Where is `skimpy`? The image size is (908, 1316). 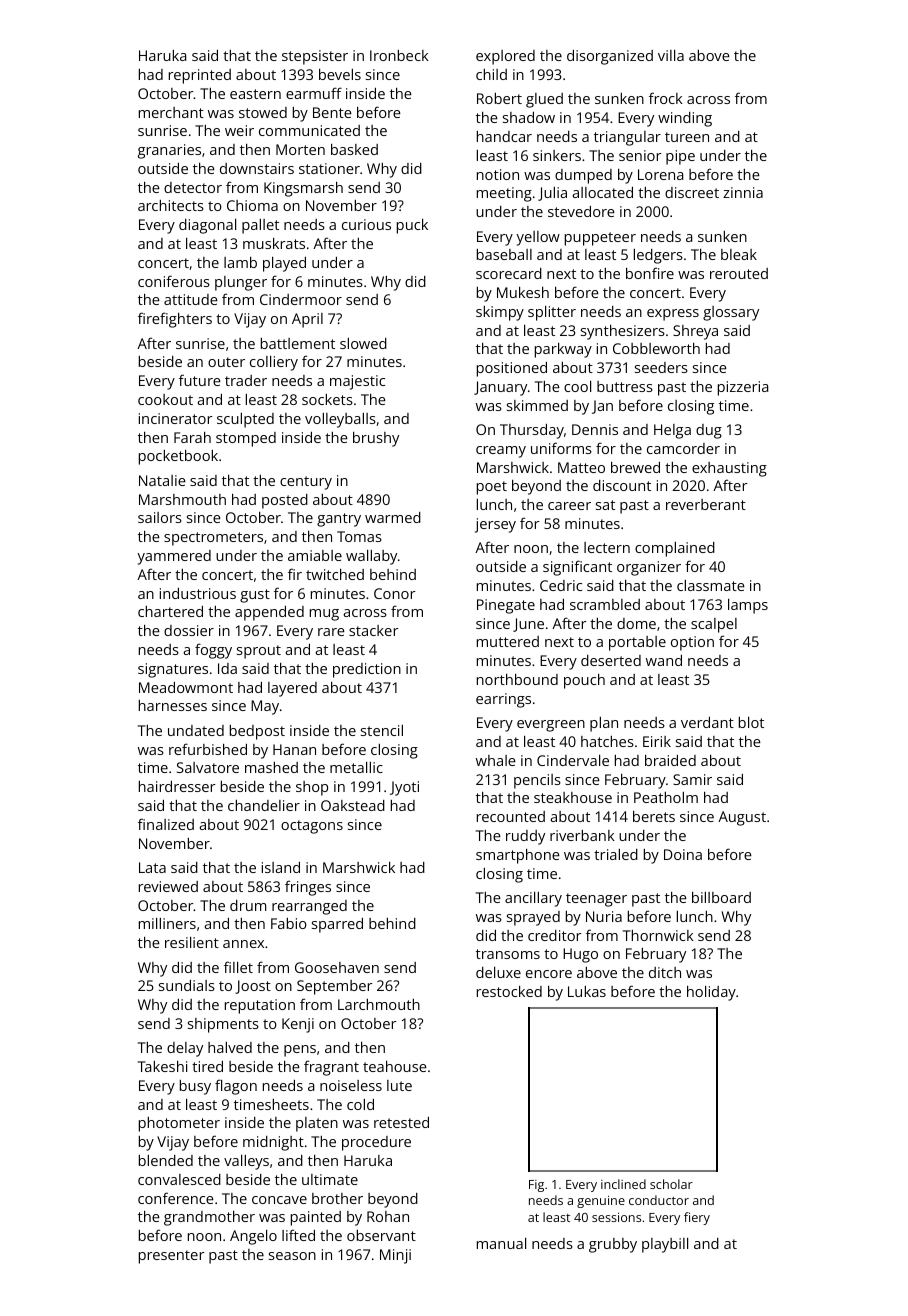
skimpy is located at coordinates (500, 313).
